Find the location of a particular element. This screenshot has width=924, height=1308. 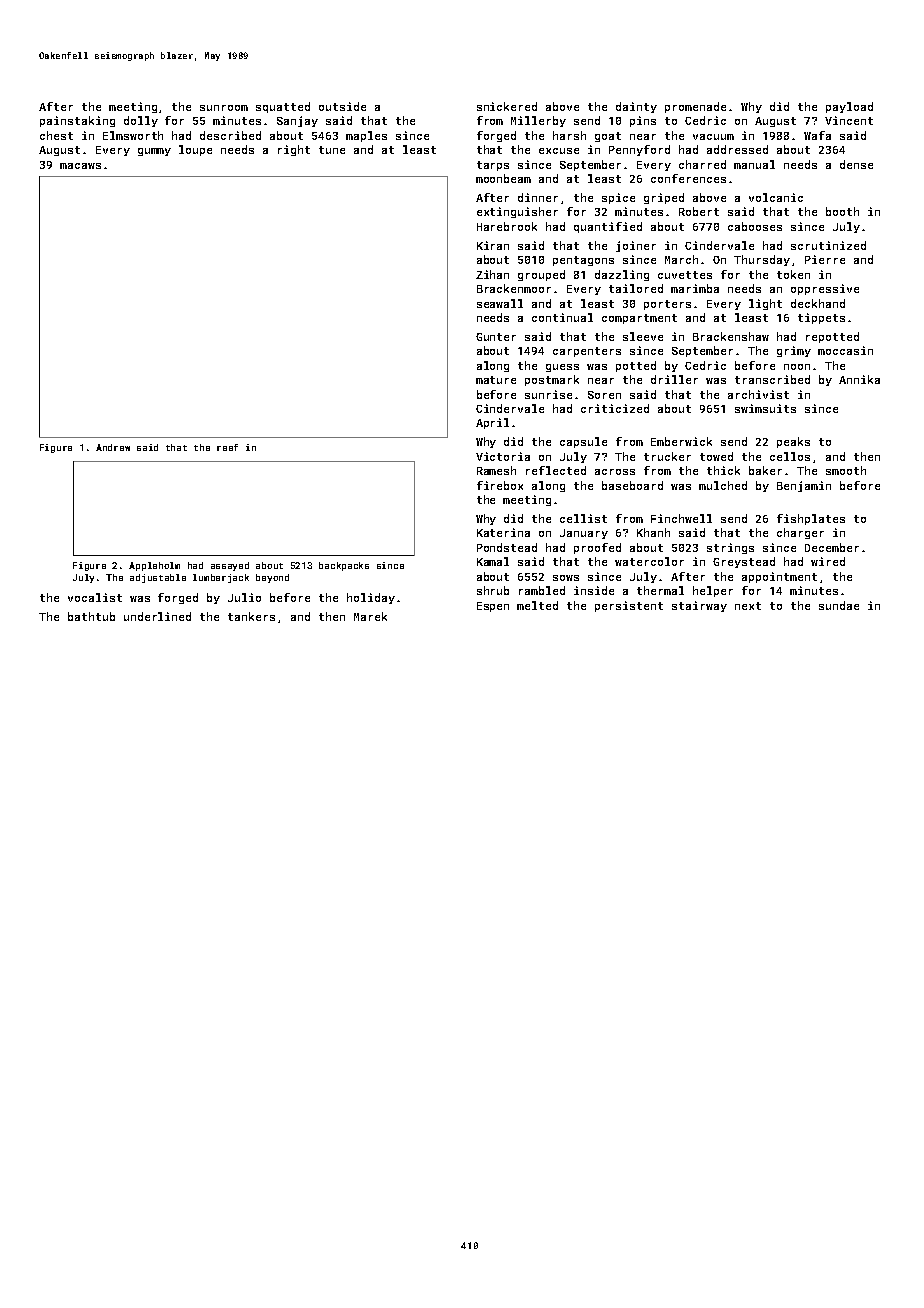

Brackenshaw is located at coordinates (731, 336).
